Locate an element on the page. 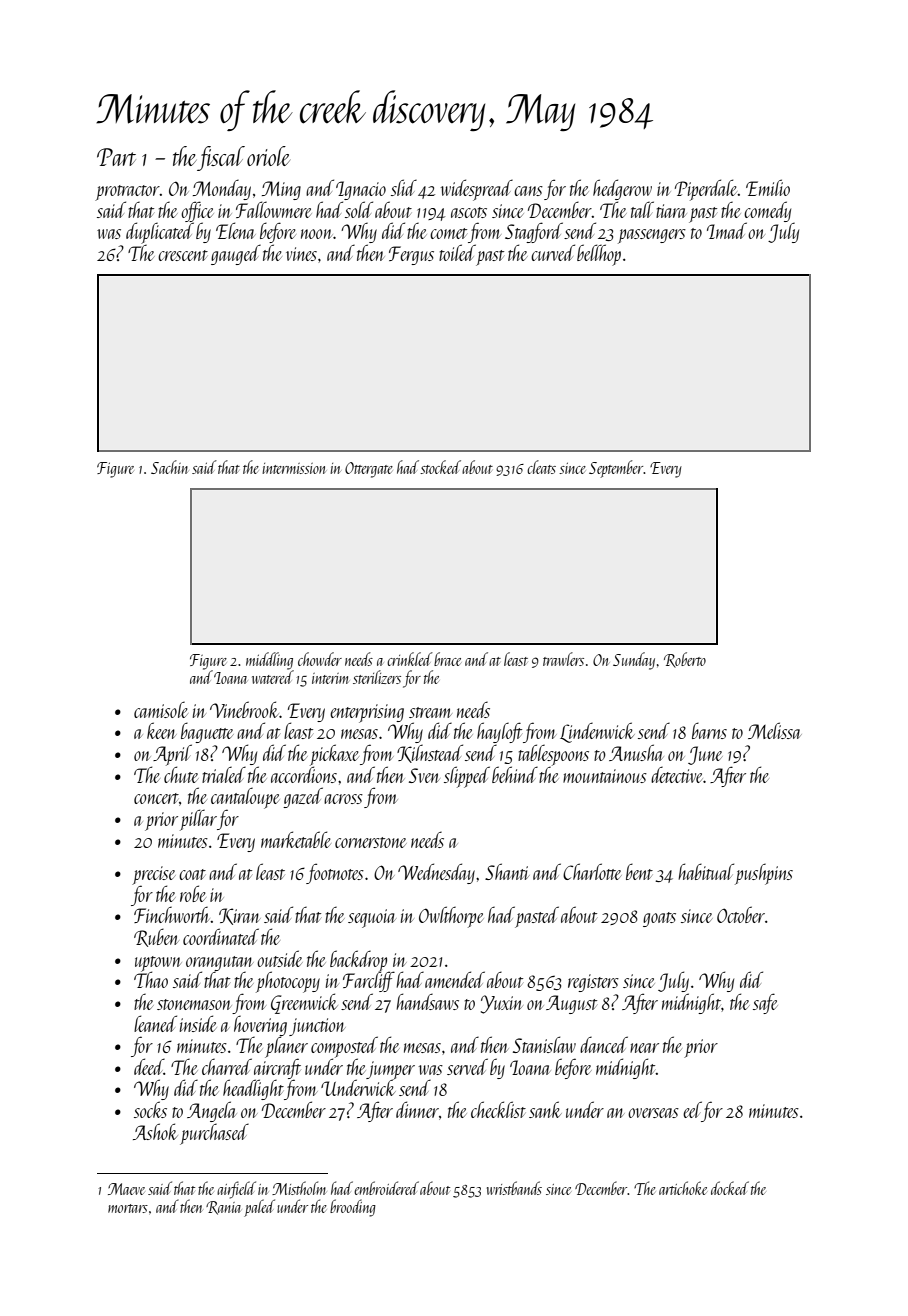 Image resolution: width=908 pixels, height=1316 pixels. wristbands is located at coordinates (514, 1188).
